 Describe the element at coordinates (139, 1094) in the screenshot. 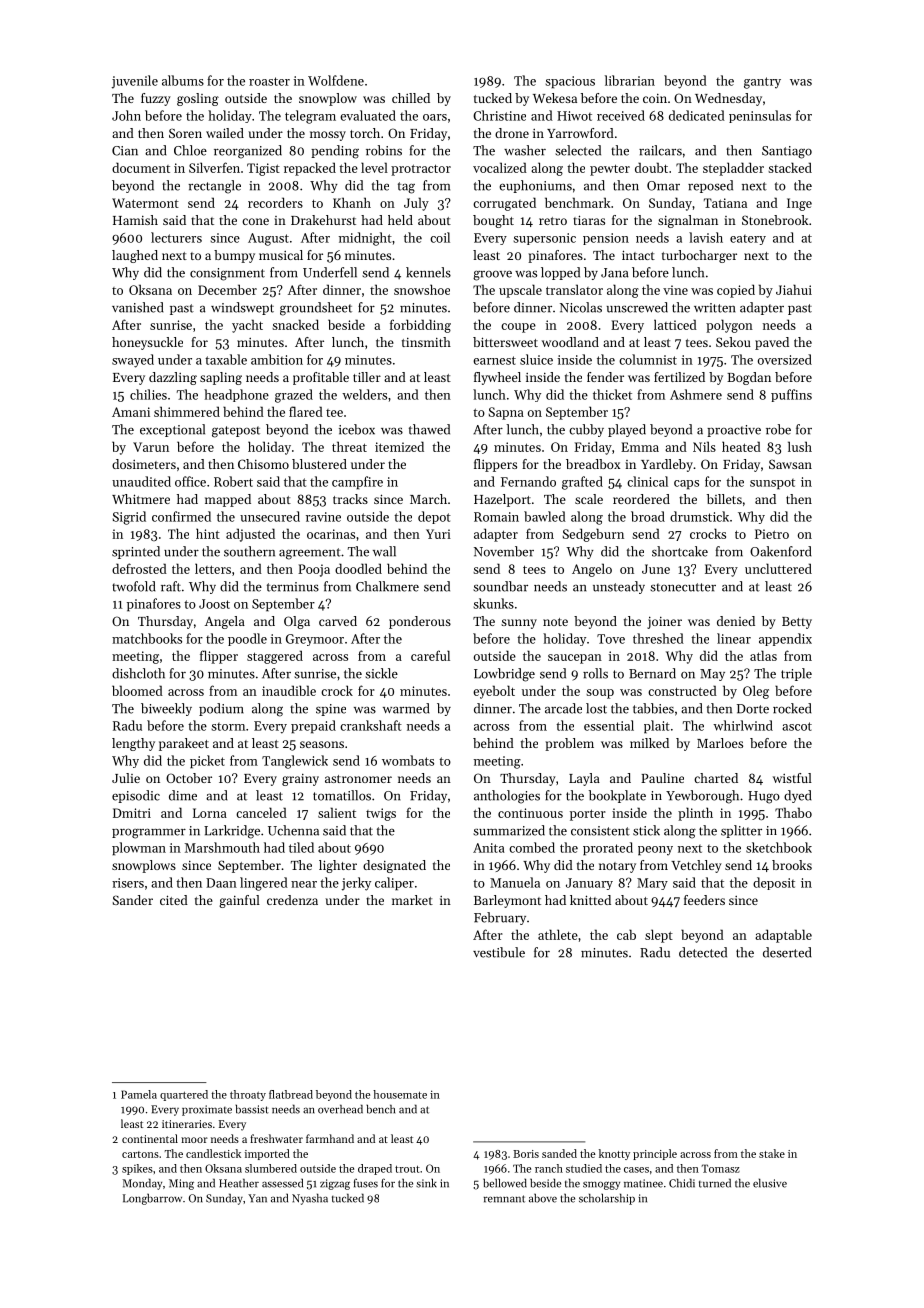

I see `Pamela` at that location.
